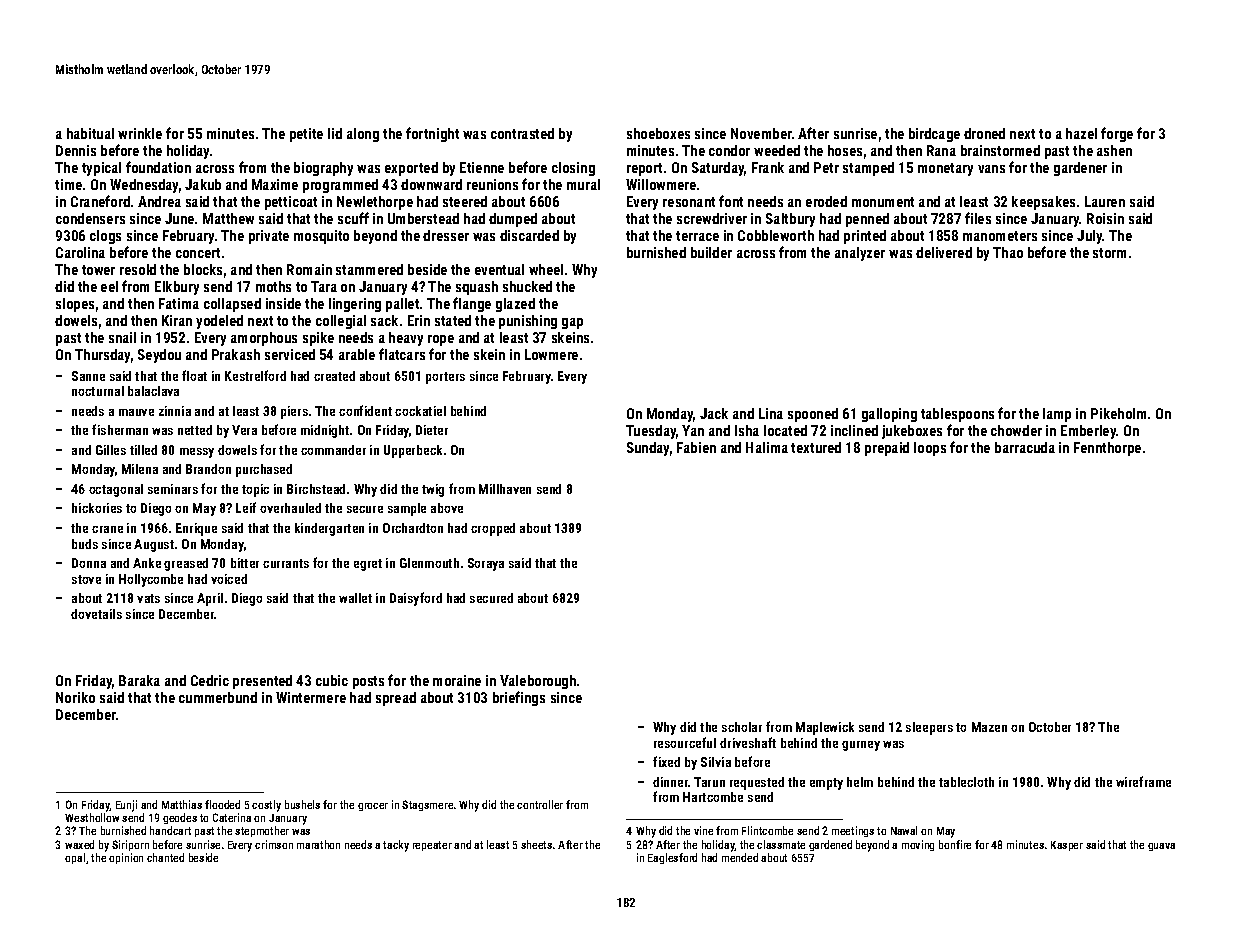 The image size is (1233, 952). What do you see at coordinates (651, 432) in the document?
I see `Tuesday` at bounding box center [651, 432].
